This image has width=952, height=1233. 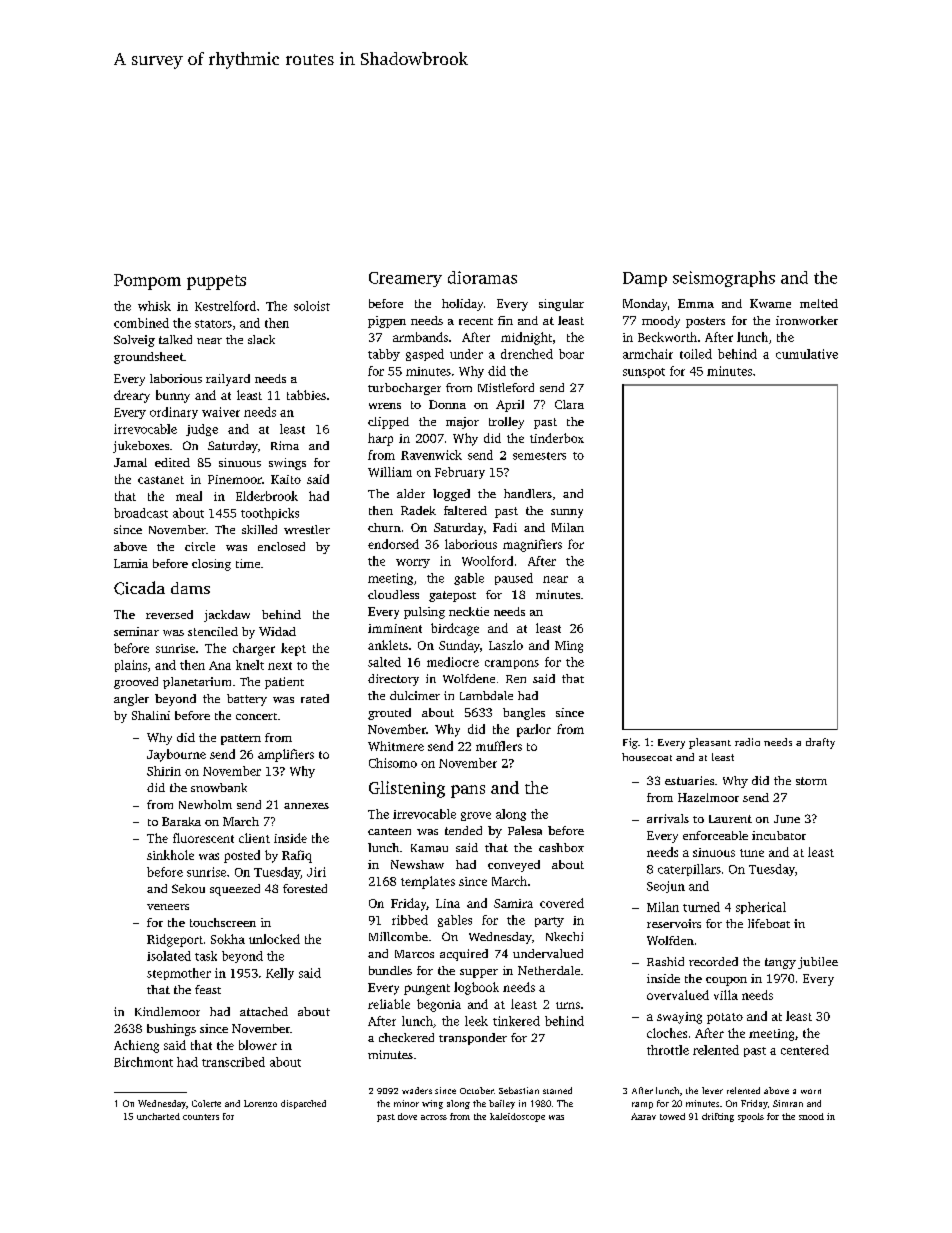 I want to click on puppets, so click(x=216, y=282).
